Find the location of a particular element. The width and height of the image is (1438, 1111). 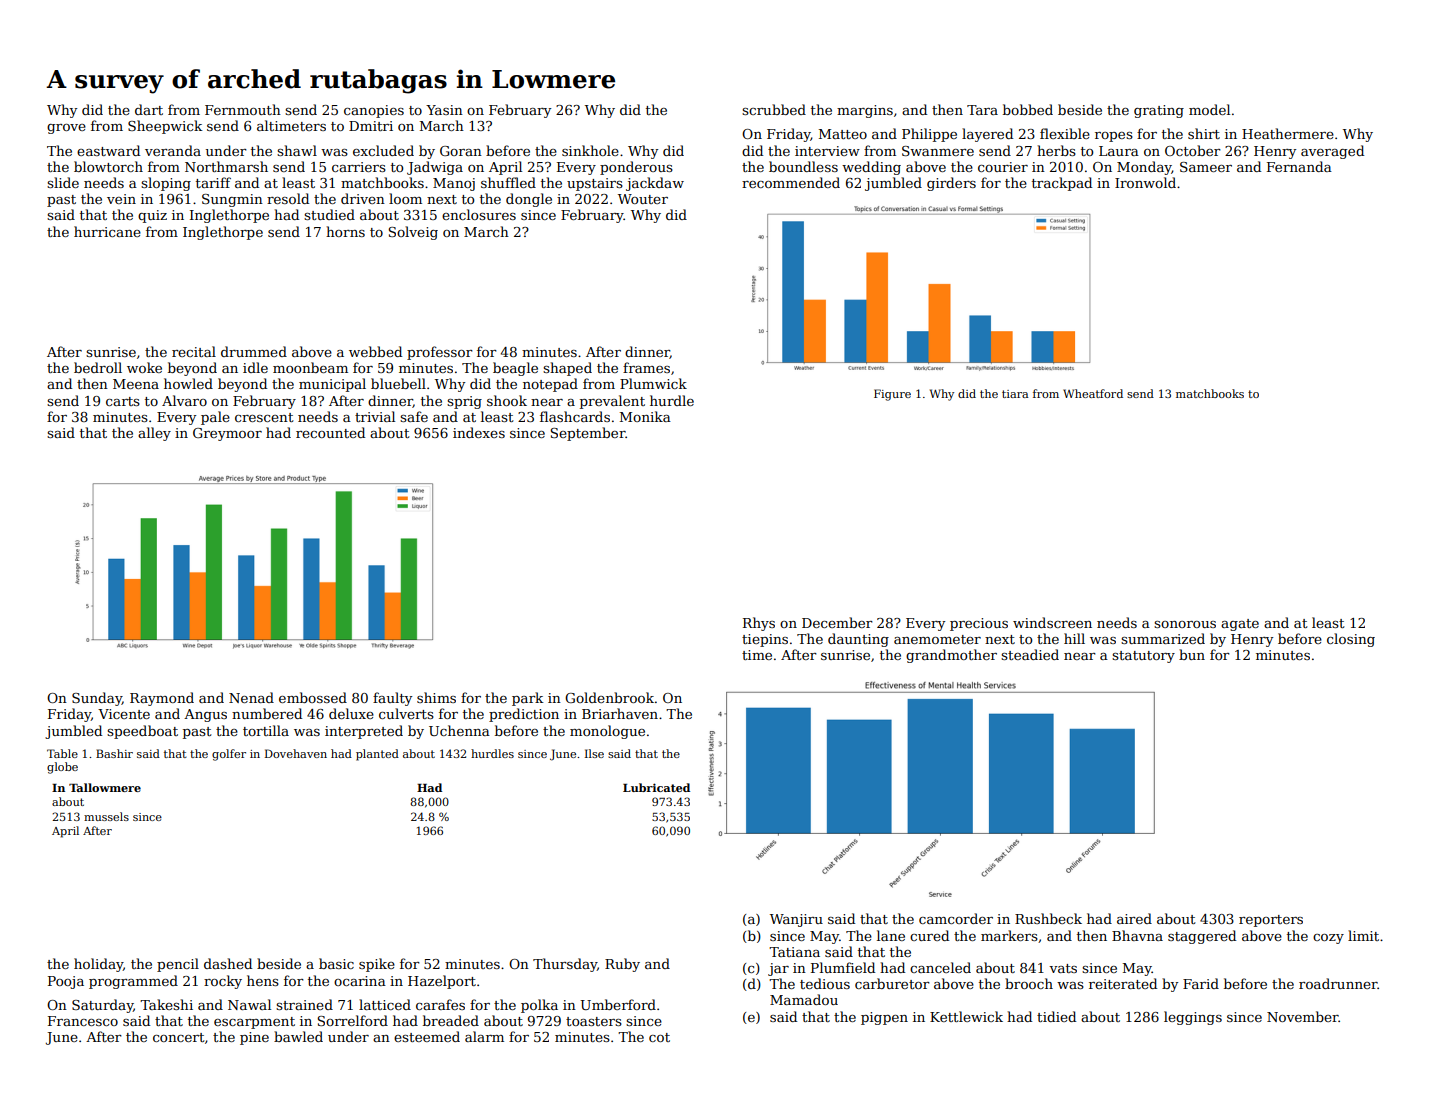

woke is located at coordinates (144, 367).
